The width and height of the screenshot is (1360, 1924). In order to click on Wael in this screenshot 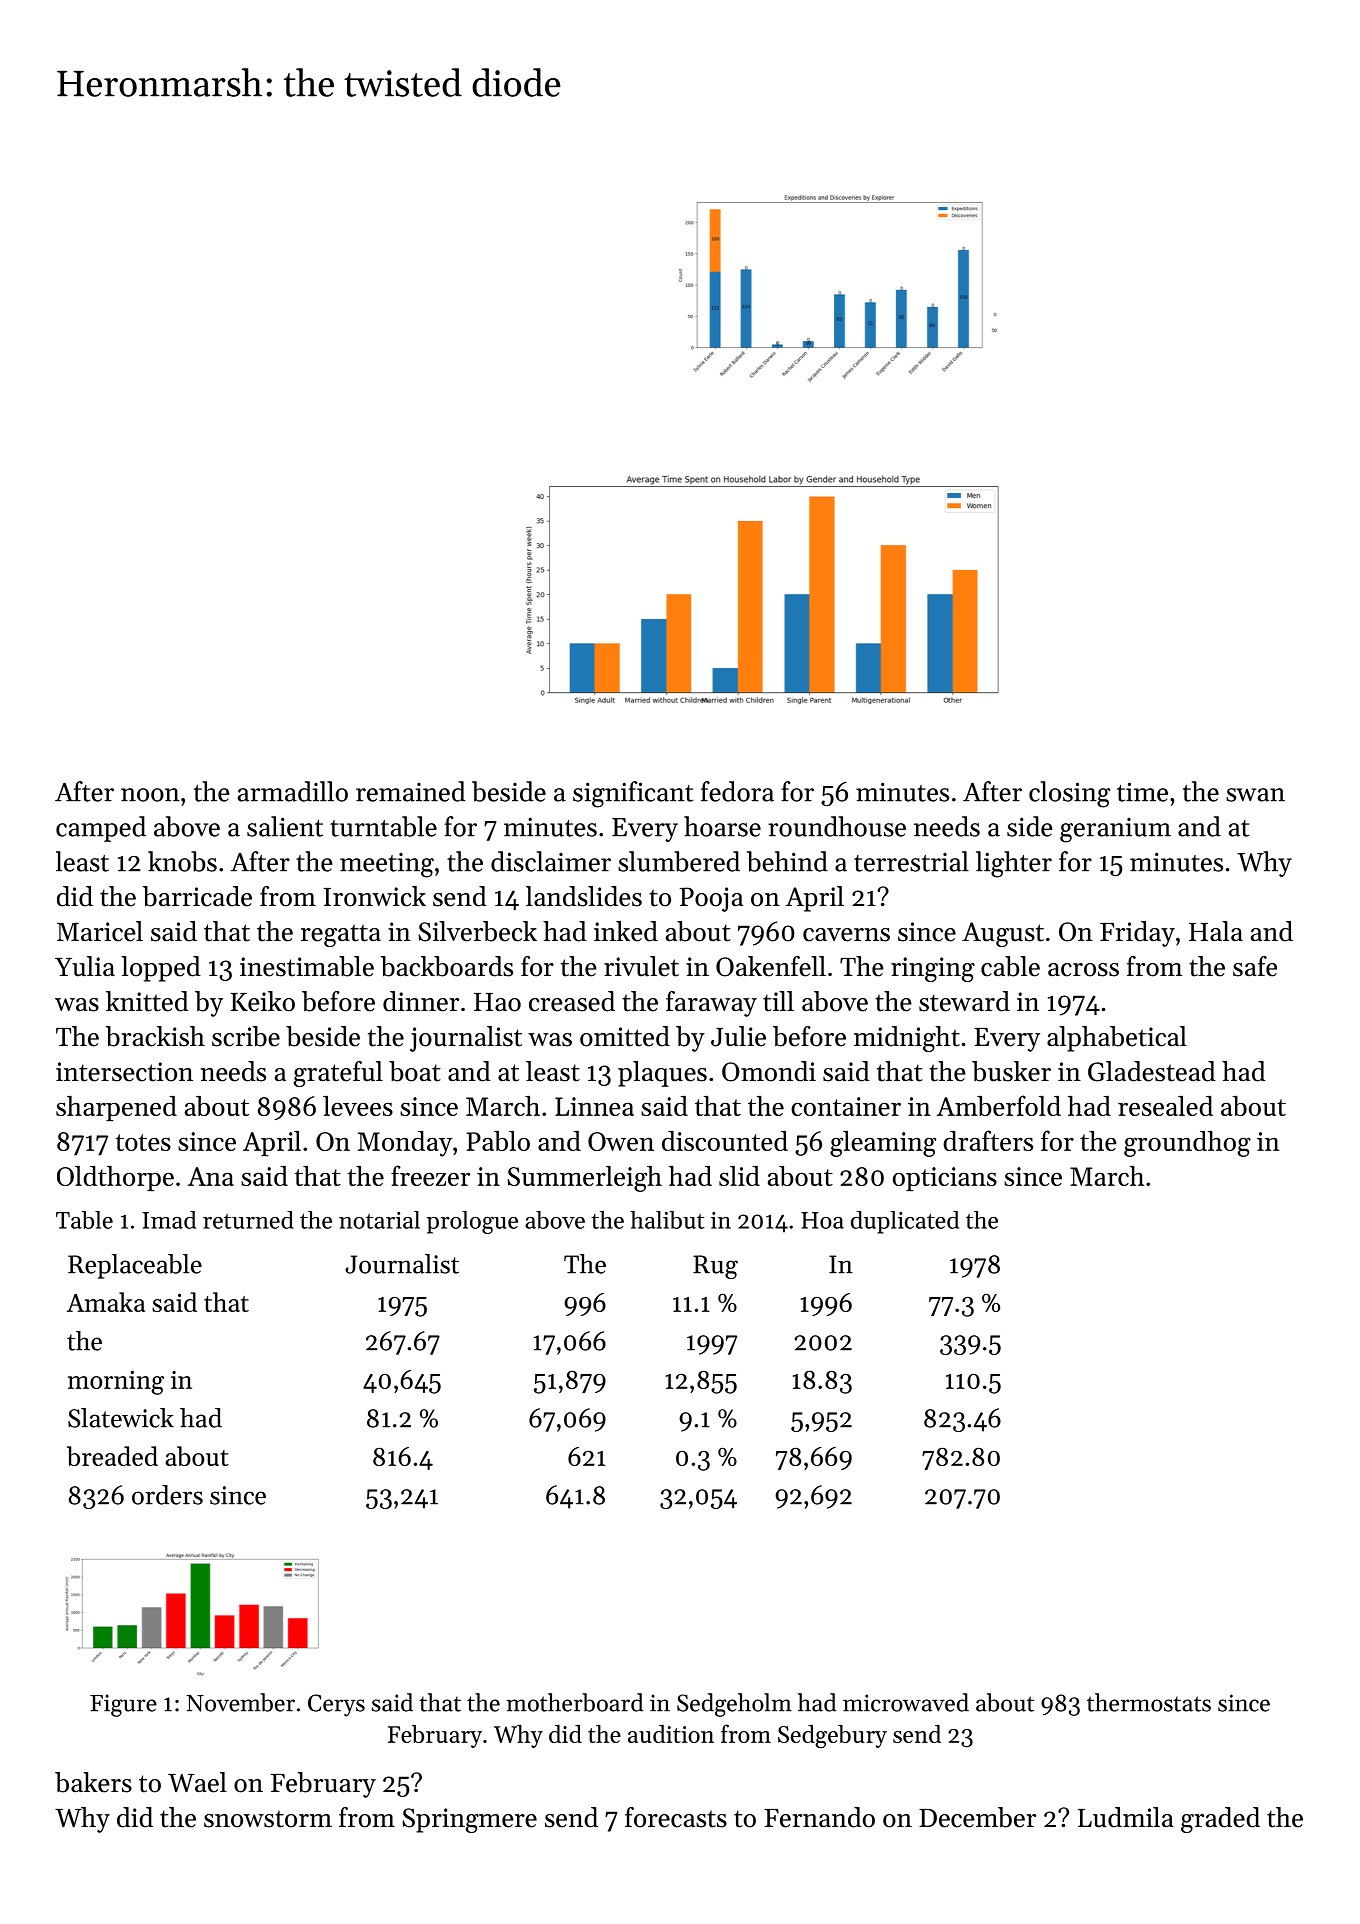, I will do `click(197, 1782)`.
